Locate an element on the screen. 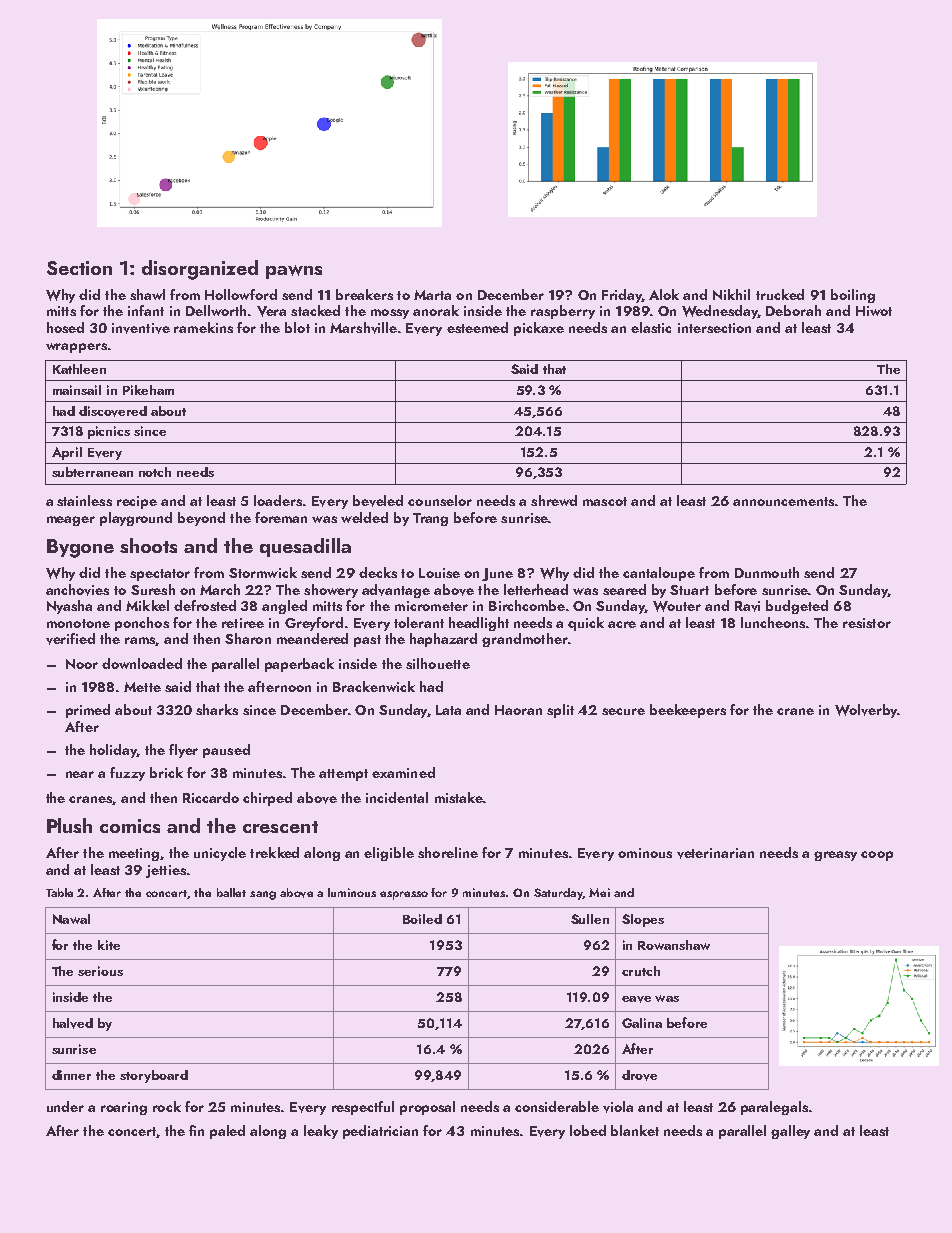 Image resolution: width=952 pixels, height=1233 pixels. Deborah is located at coordinates (793, 310).
